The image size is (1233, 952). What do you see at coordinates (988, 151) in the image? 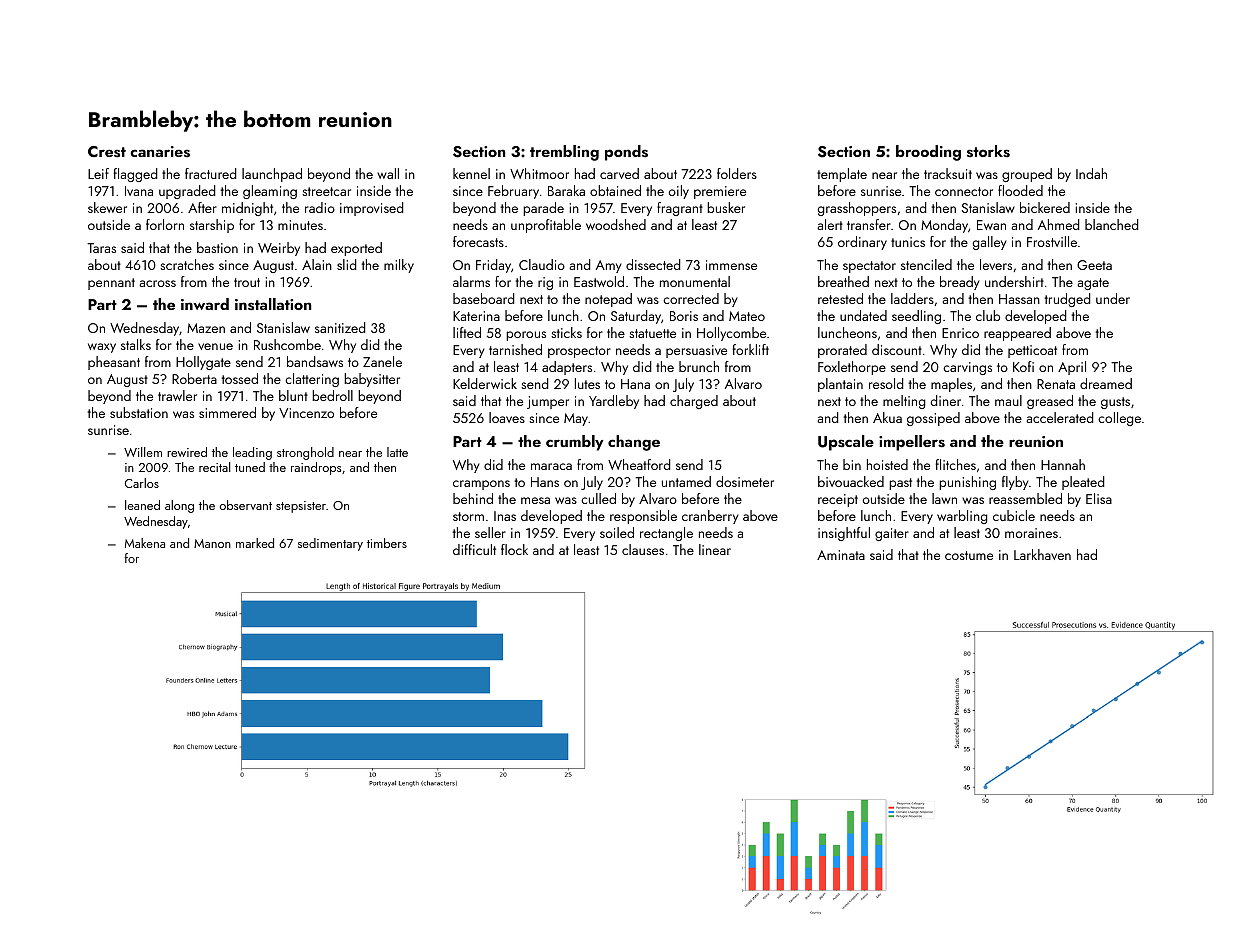
I see `storks` at bounding box center [988, 151].
